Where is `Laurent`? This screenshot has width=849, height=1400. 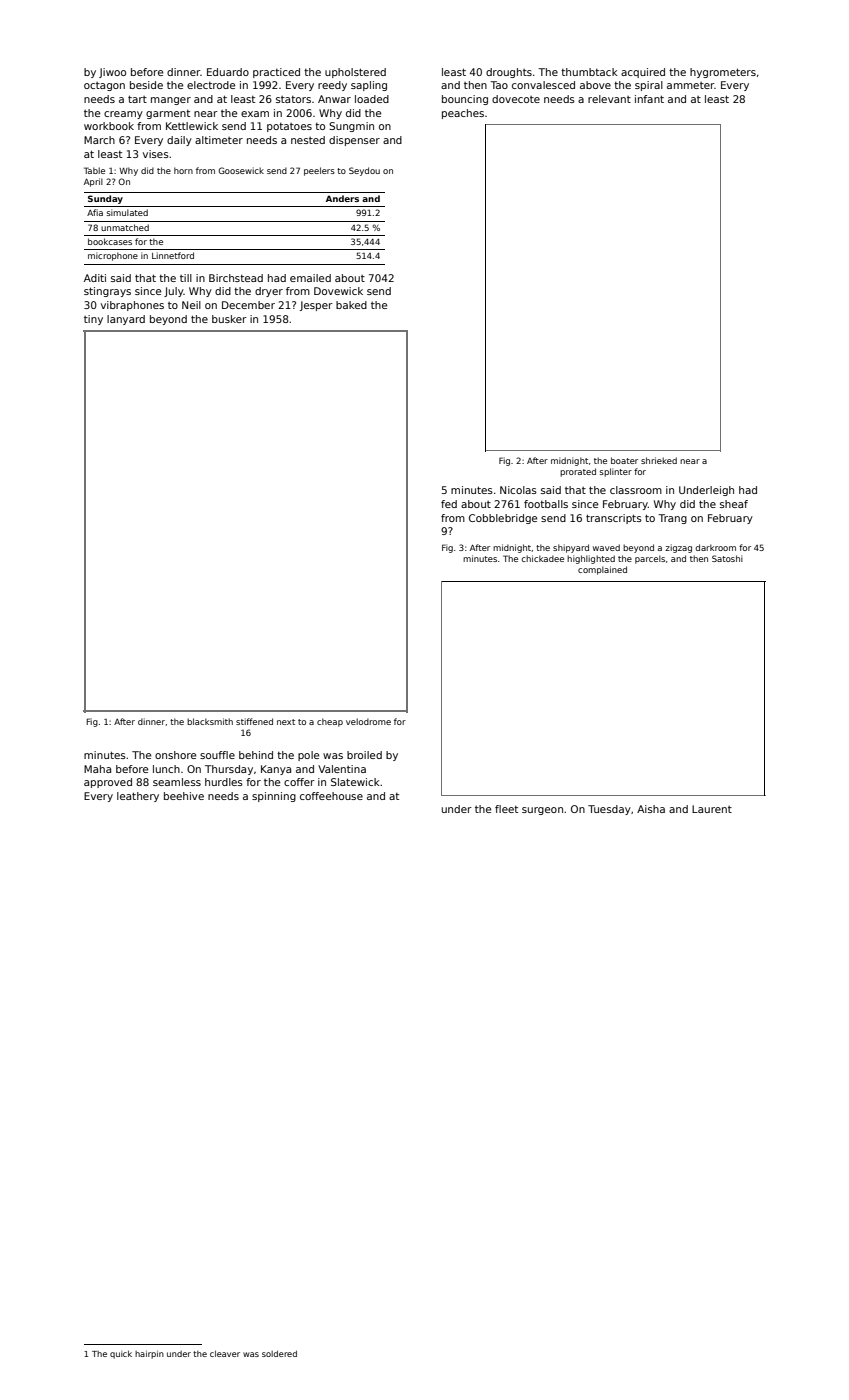
Laurent is located at coordinates (712, 809).
